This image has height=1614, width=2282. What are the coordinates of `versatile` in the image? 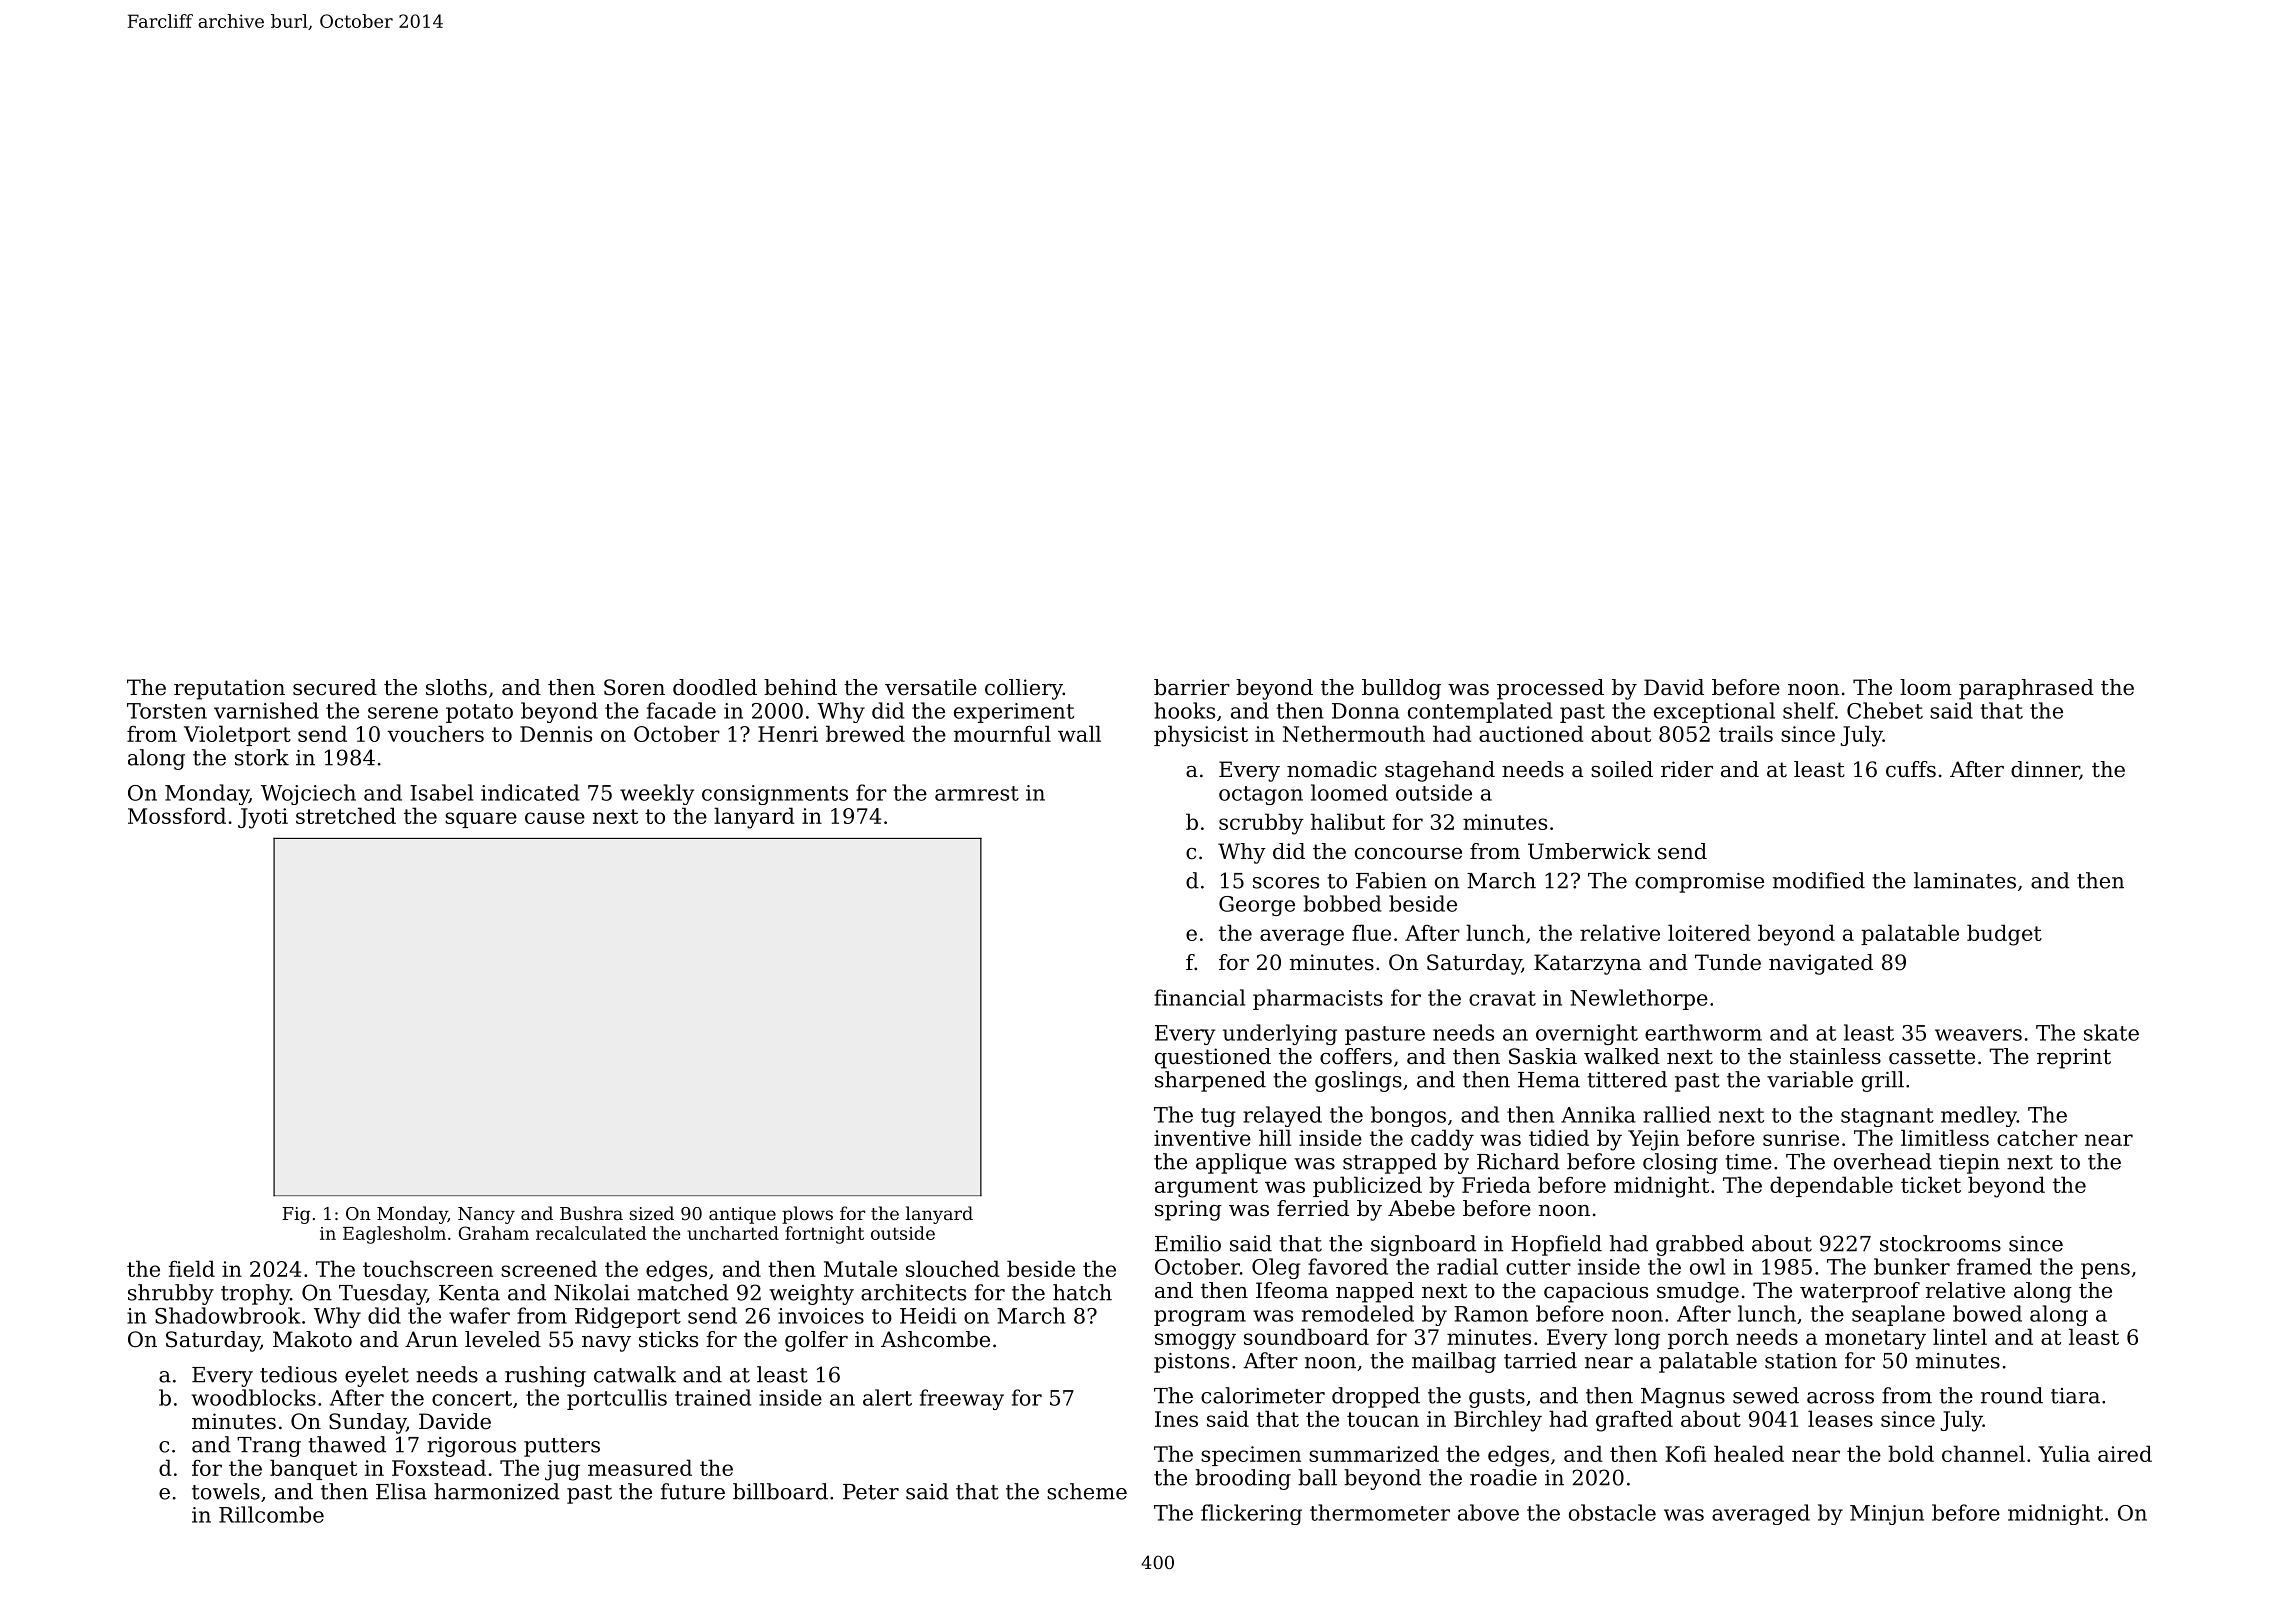 It's located at (931, 687).
